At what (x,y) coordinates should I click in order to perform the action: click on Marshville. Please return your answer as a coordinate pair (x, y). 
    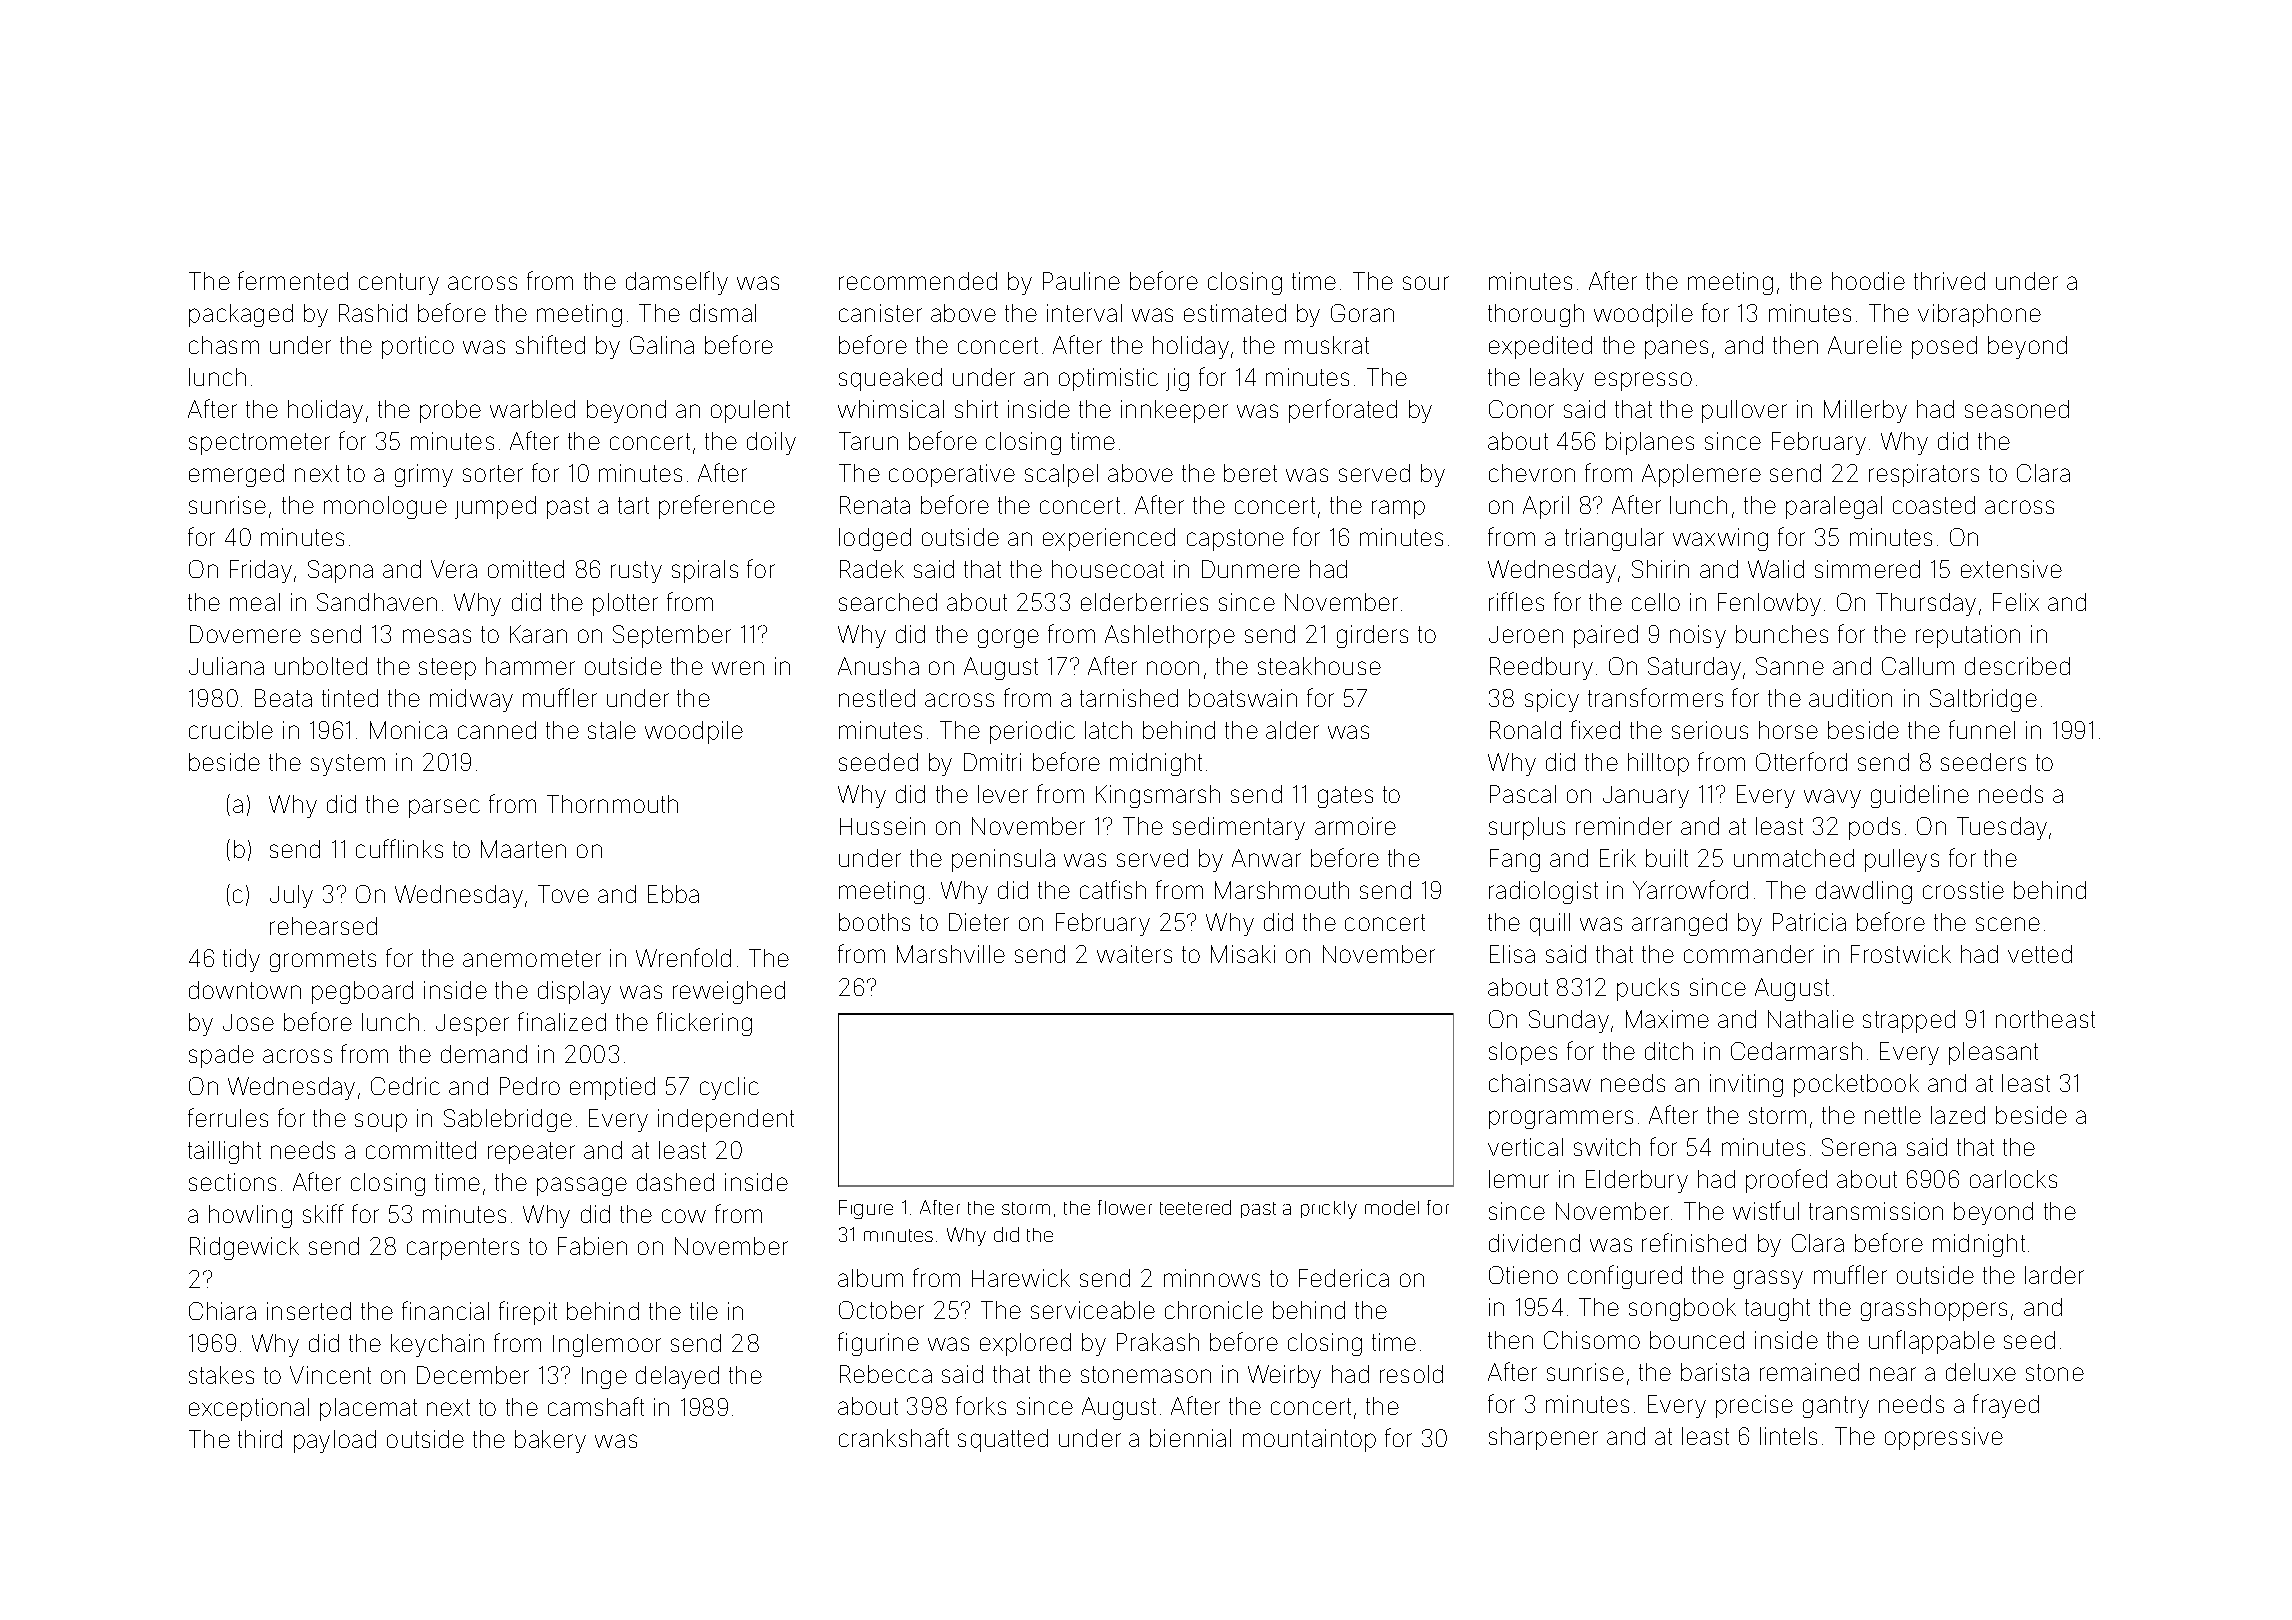
    Looking at the image, I should click on (951, 954).
